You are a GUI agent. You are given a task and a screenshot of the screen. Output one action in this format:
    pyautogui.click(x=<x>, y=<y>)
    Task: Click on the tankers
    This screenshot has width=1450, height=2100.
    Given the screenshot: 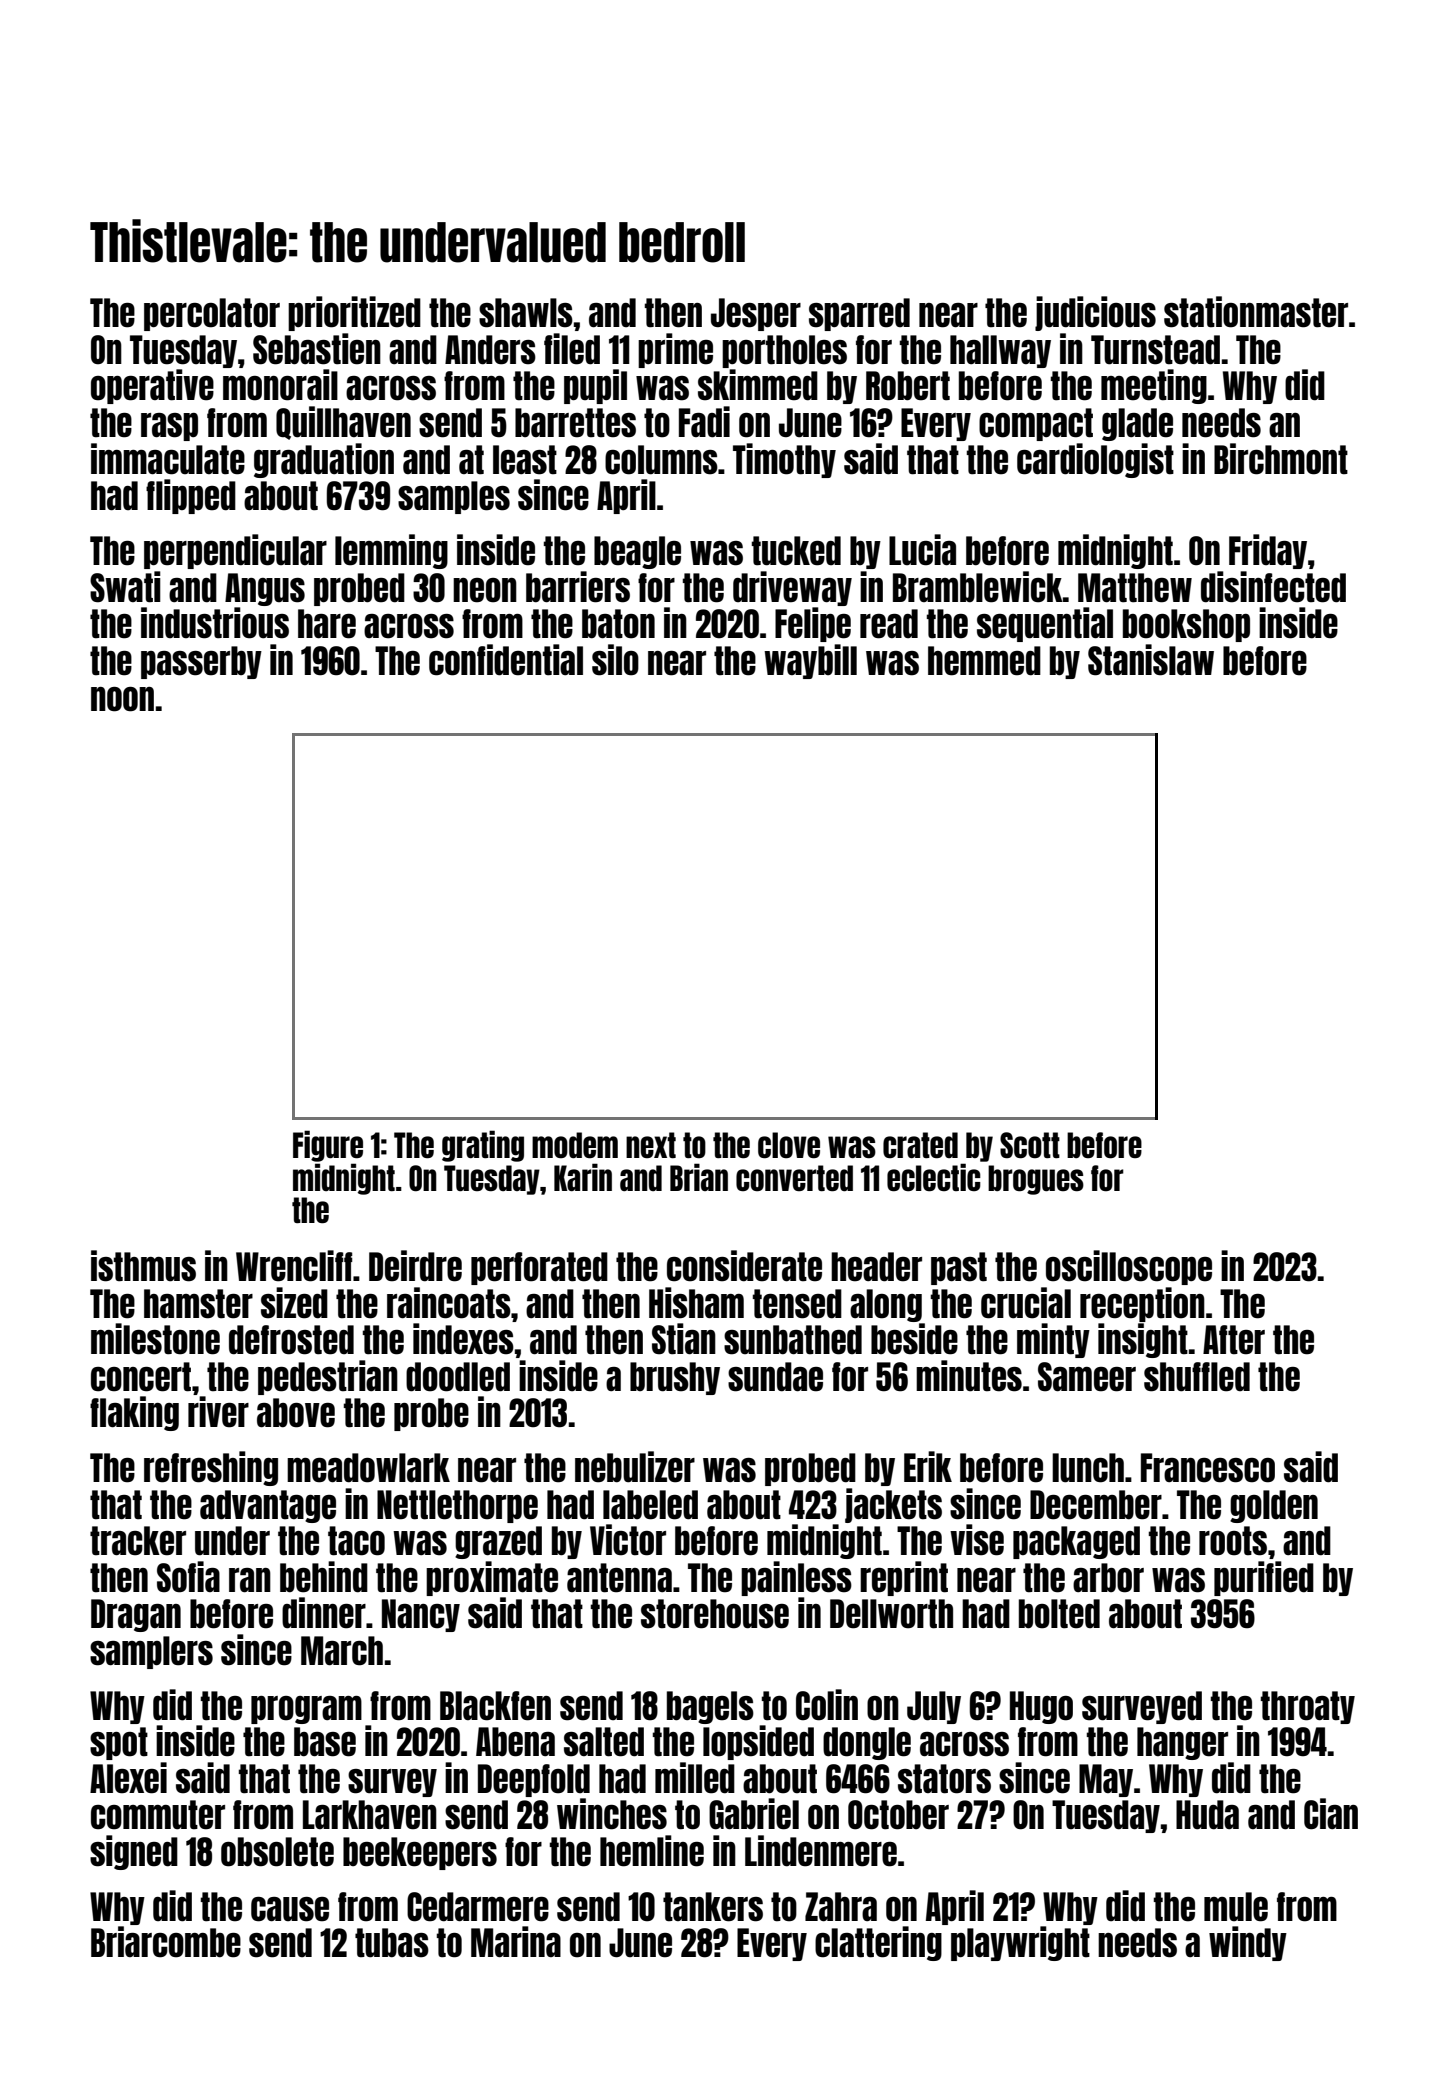 What is the action you would take?
    pyautogui.click(x=713, y=1907)
